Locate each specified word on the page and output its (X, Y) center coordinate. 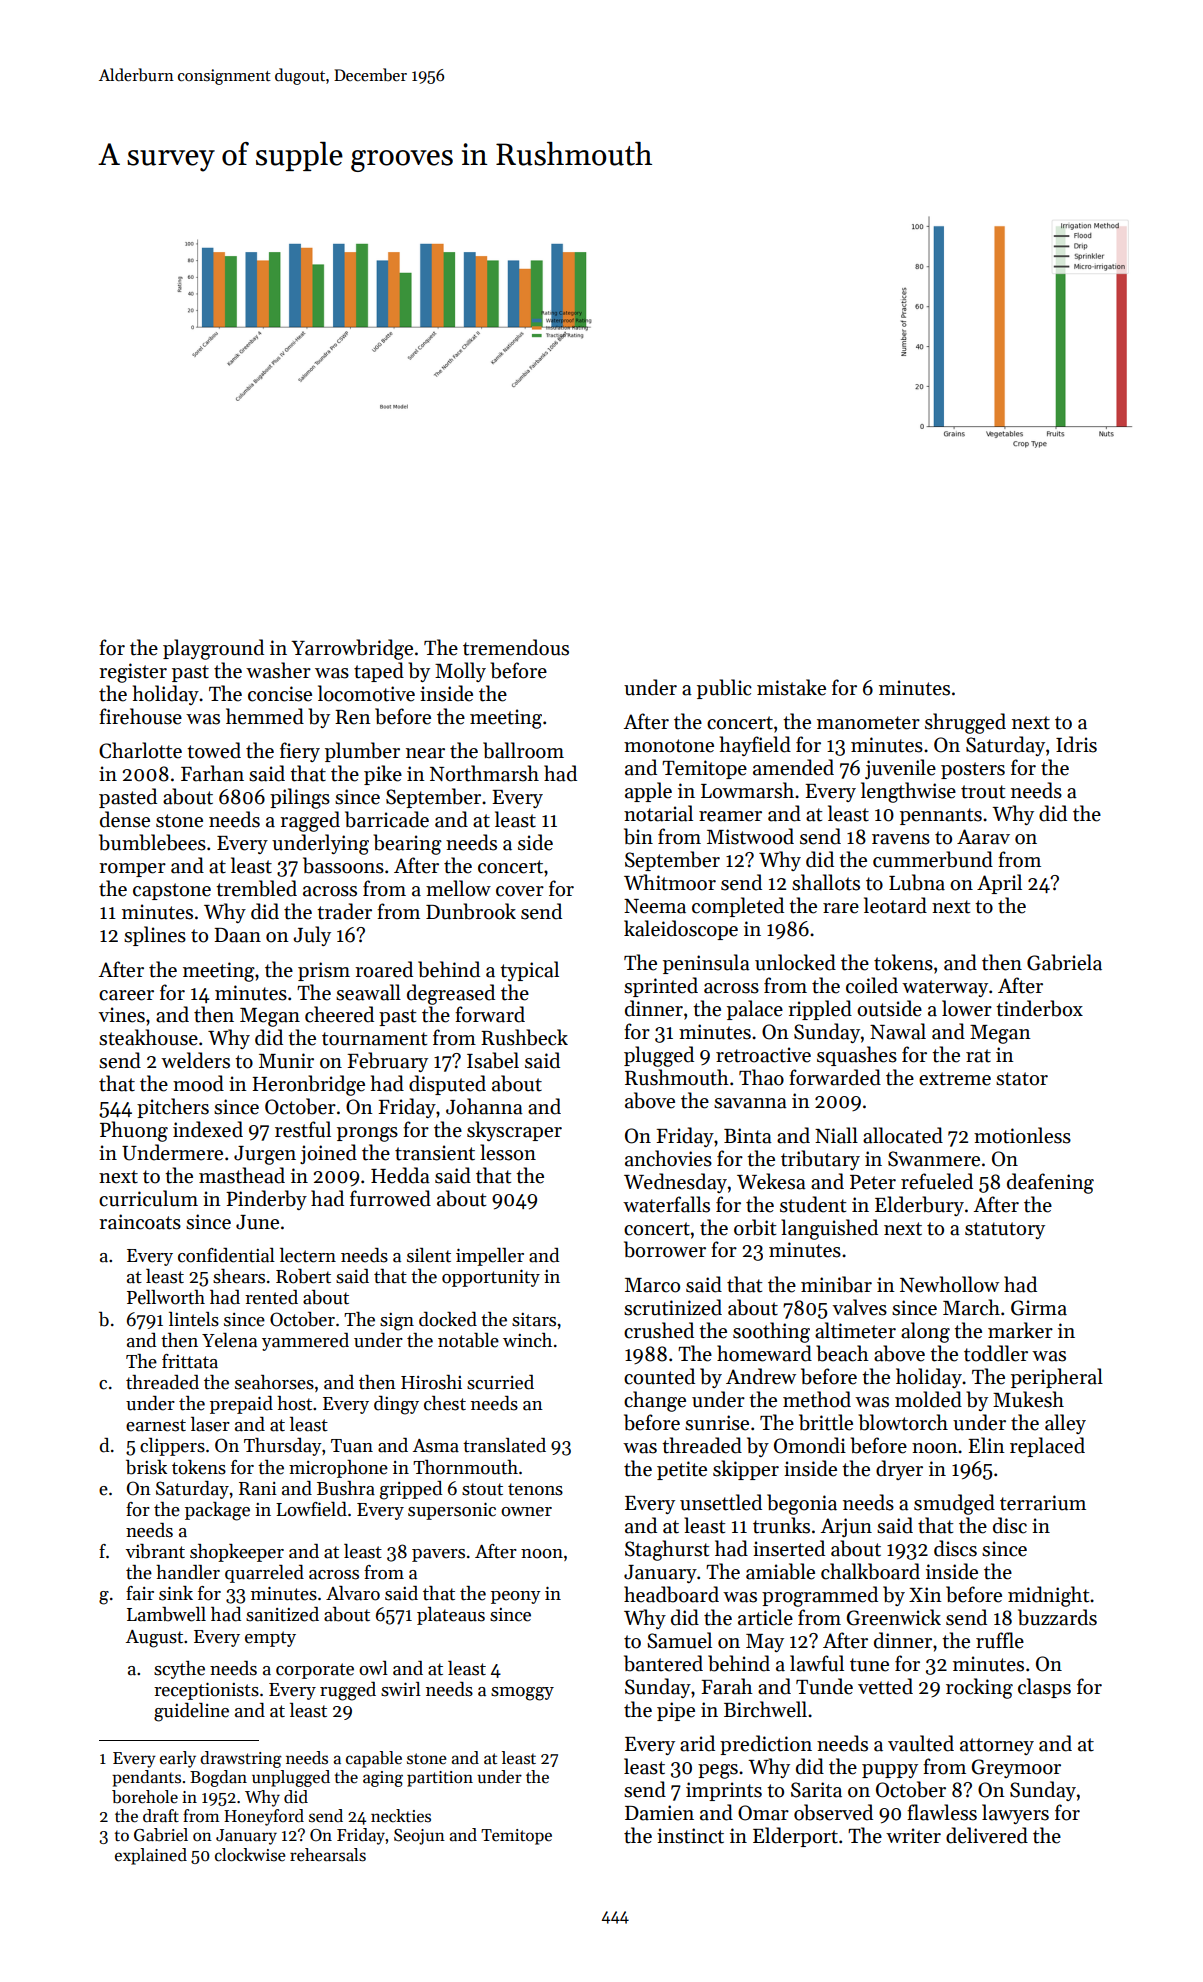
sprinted (661, 987)
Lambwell (166, 1614)
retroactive (763, 1055)
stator (1022, 1079)
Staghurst (667, 1550)
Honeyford (264, 1817)
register (133, 673)
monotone (669, 746)
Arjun (846, 1527)
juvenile (900, 769)
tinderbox (1039, 1008)
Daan (237, 935)
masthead (242, 1175)
